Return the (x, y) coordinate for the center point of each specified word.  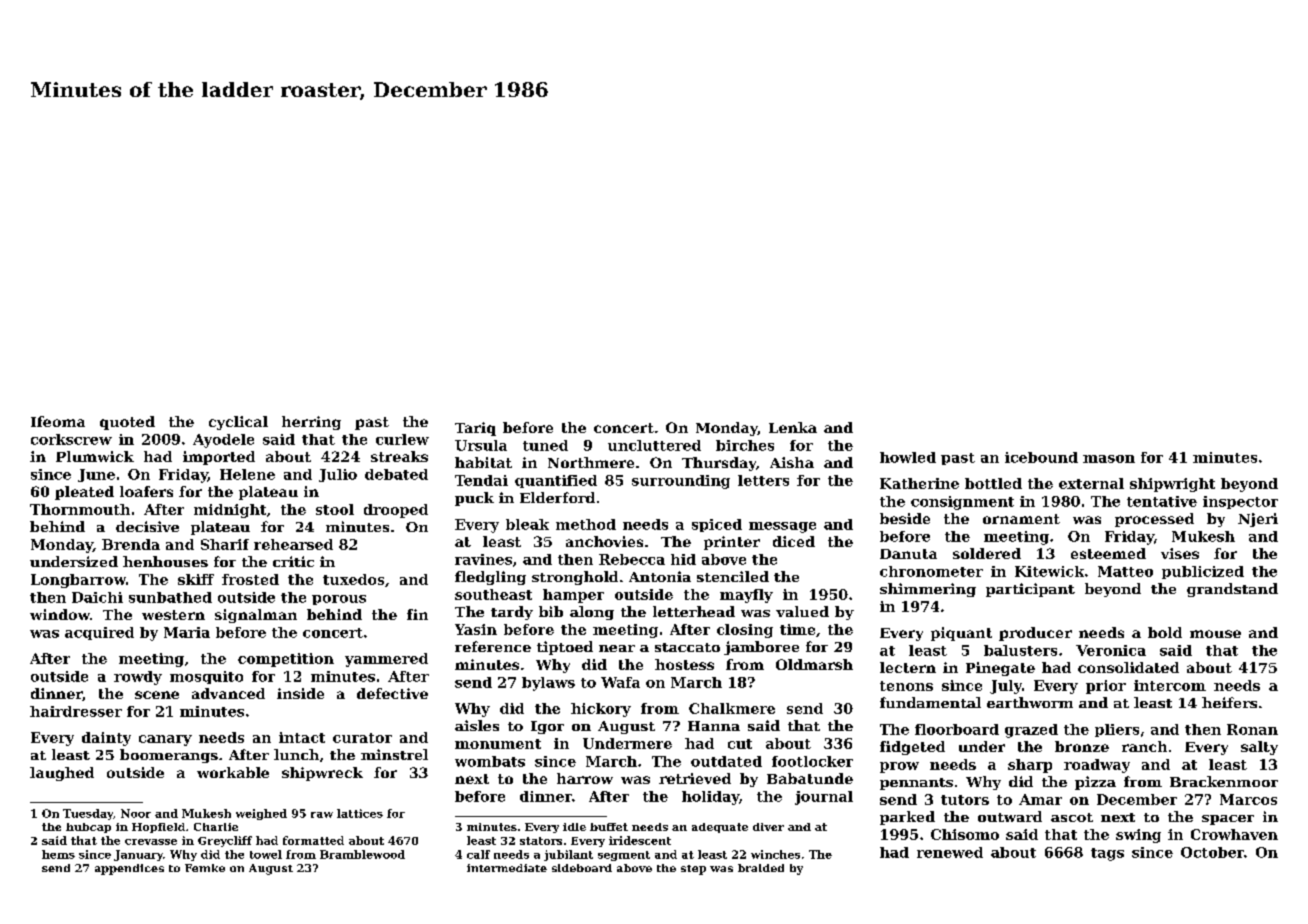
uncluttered (654, 445)
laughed (62, 774)
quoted (127, 423)
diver (768, 827)
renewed (950, 852)
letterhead (694, 611)
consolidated (1128, 667)
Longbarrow (78, 581)
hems (58, 854)
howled (908, 457)
